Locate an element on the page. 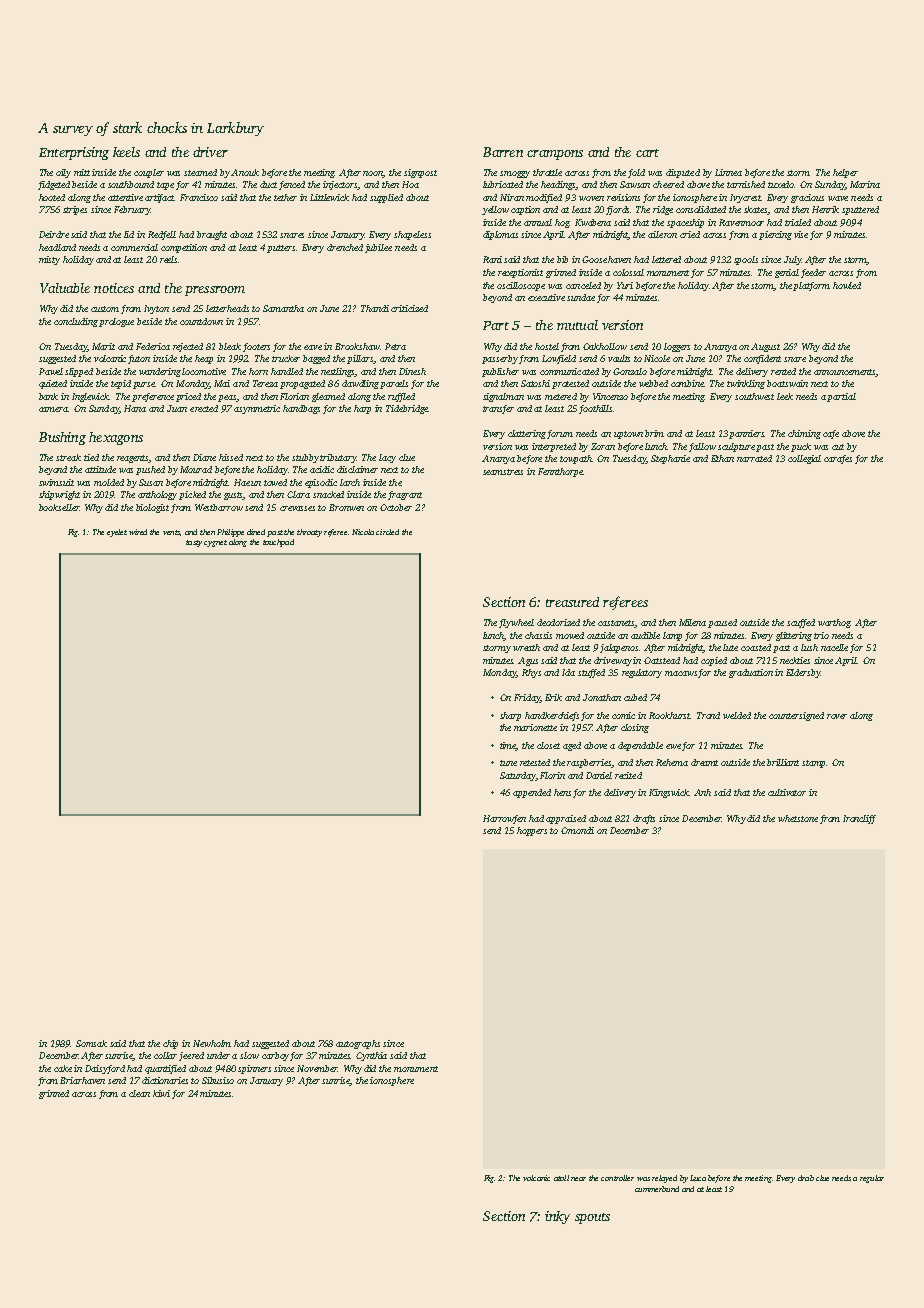 This page has height=1308, width=924. August is located at coordinates (765, 347).
